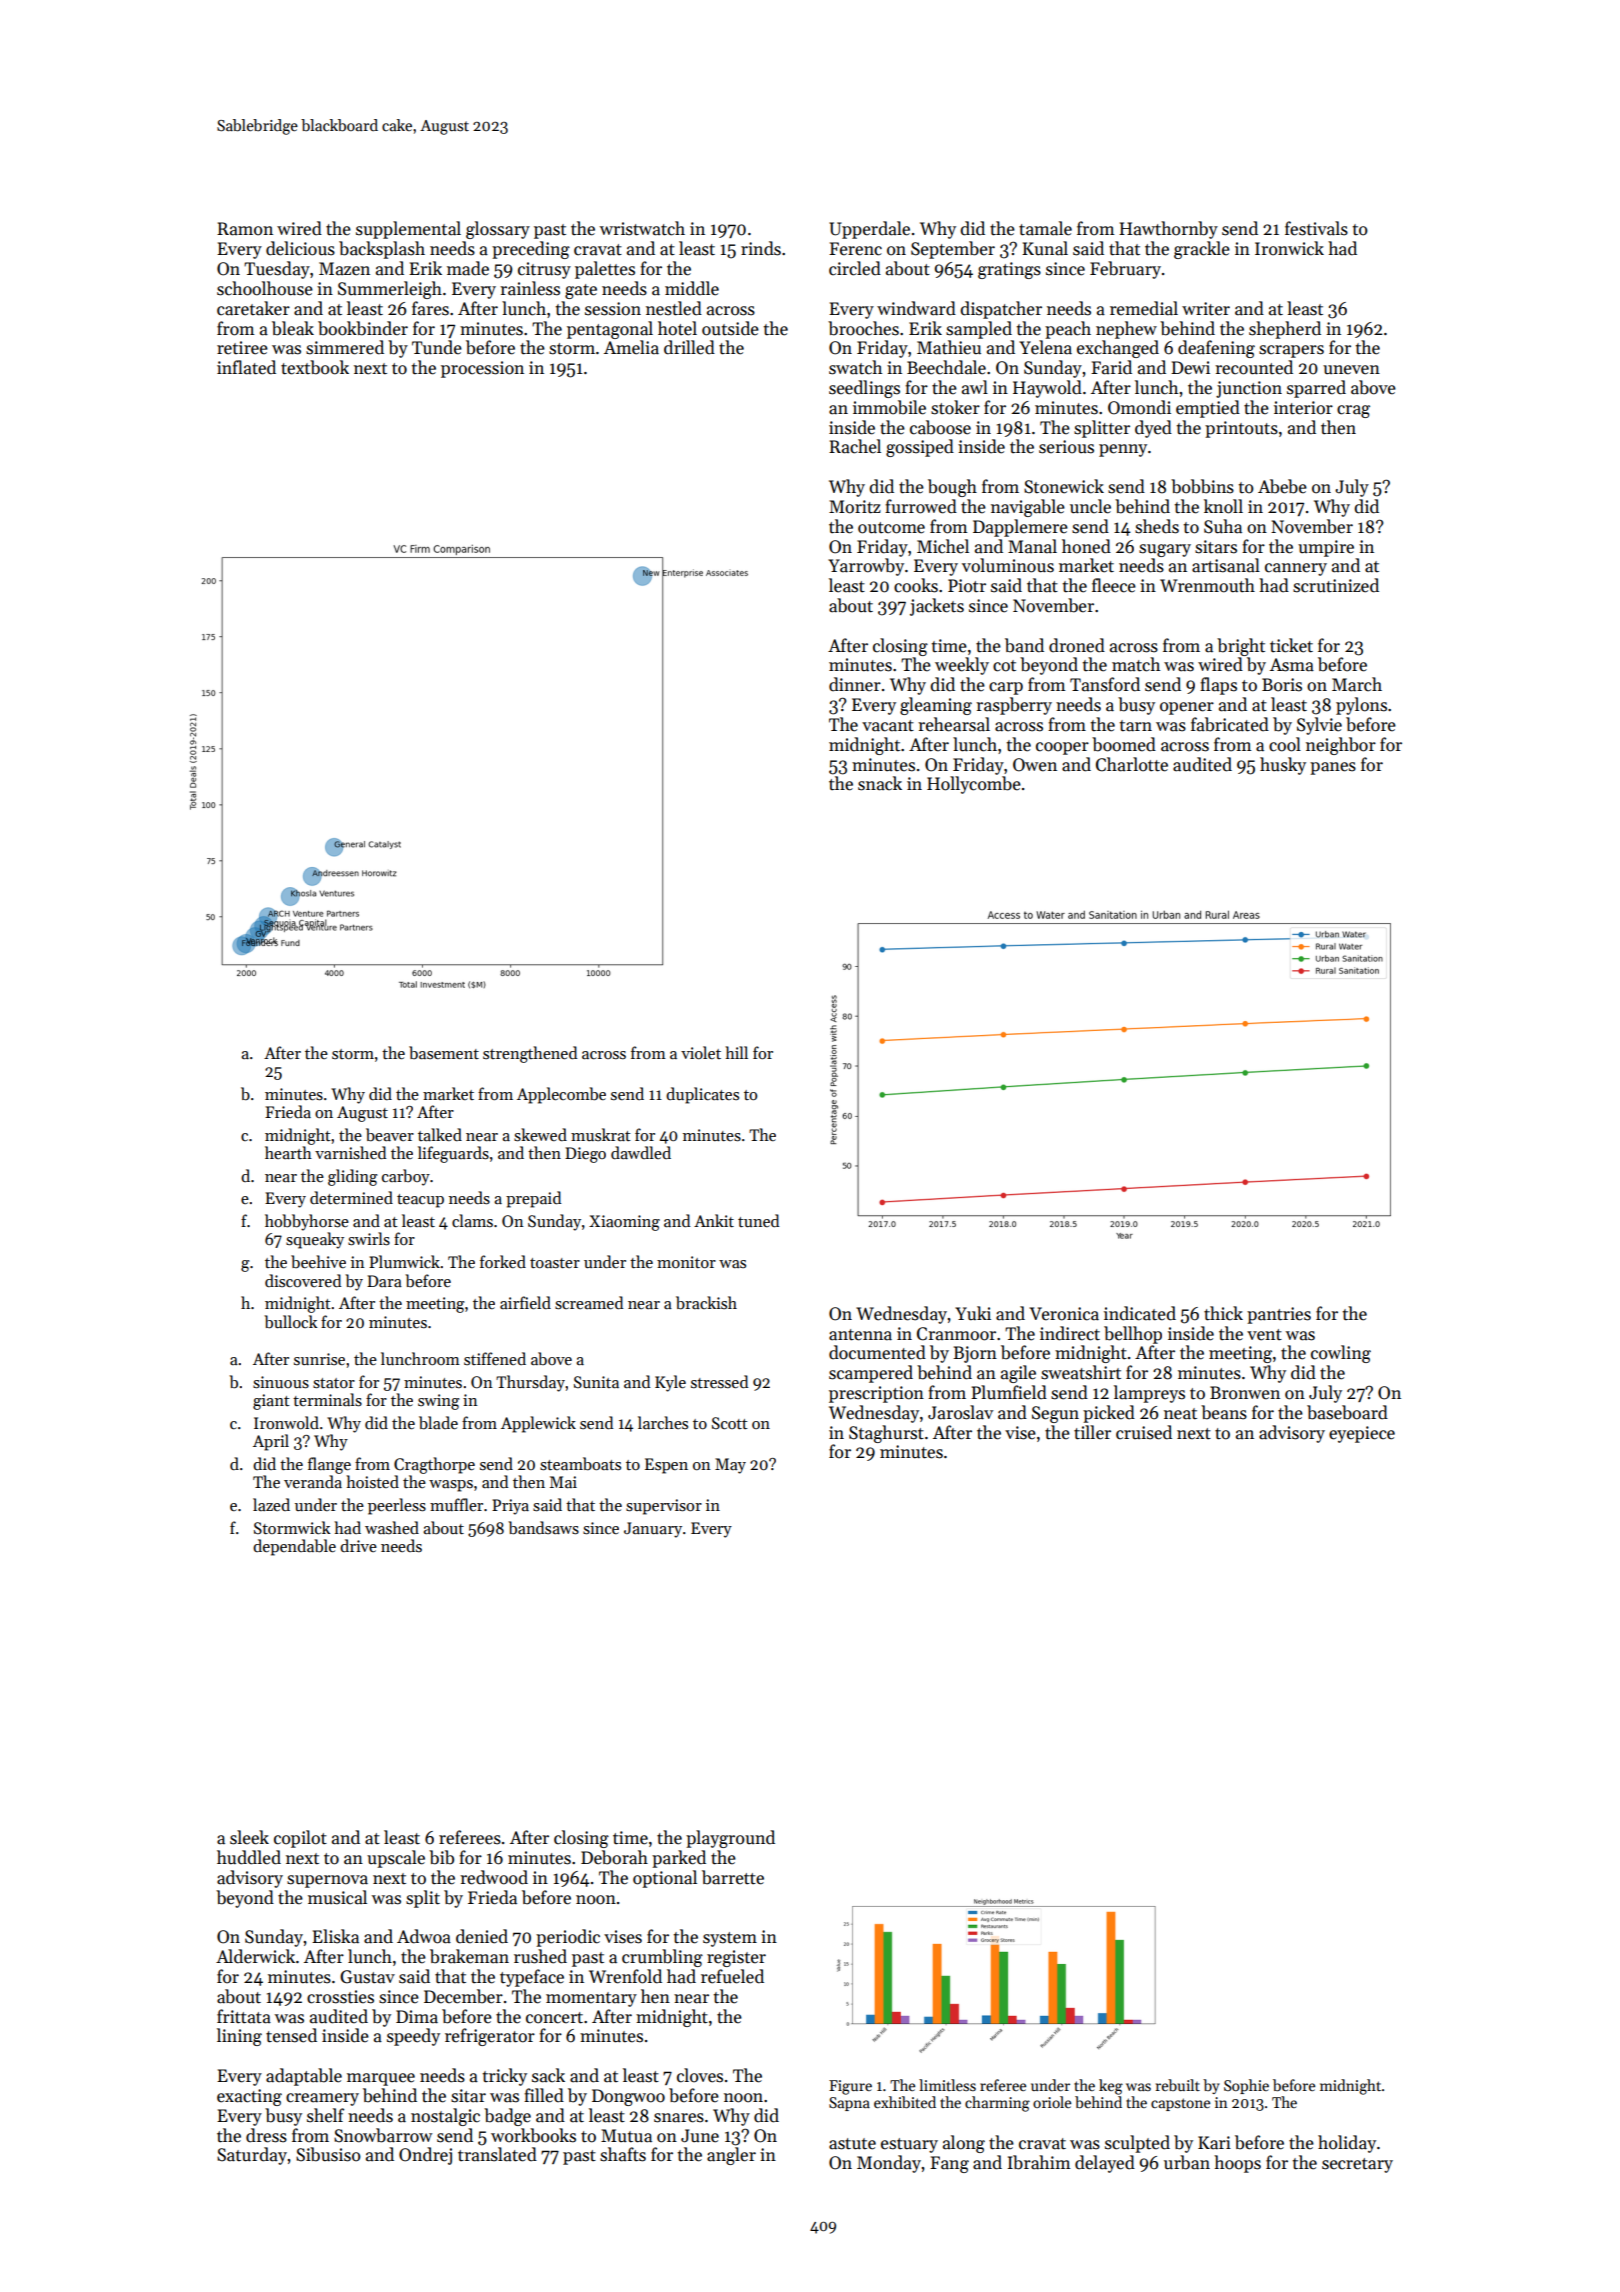 The width and height of the screenshot is (1620, 2292). I want to click on hotel, so click(677, 328).
